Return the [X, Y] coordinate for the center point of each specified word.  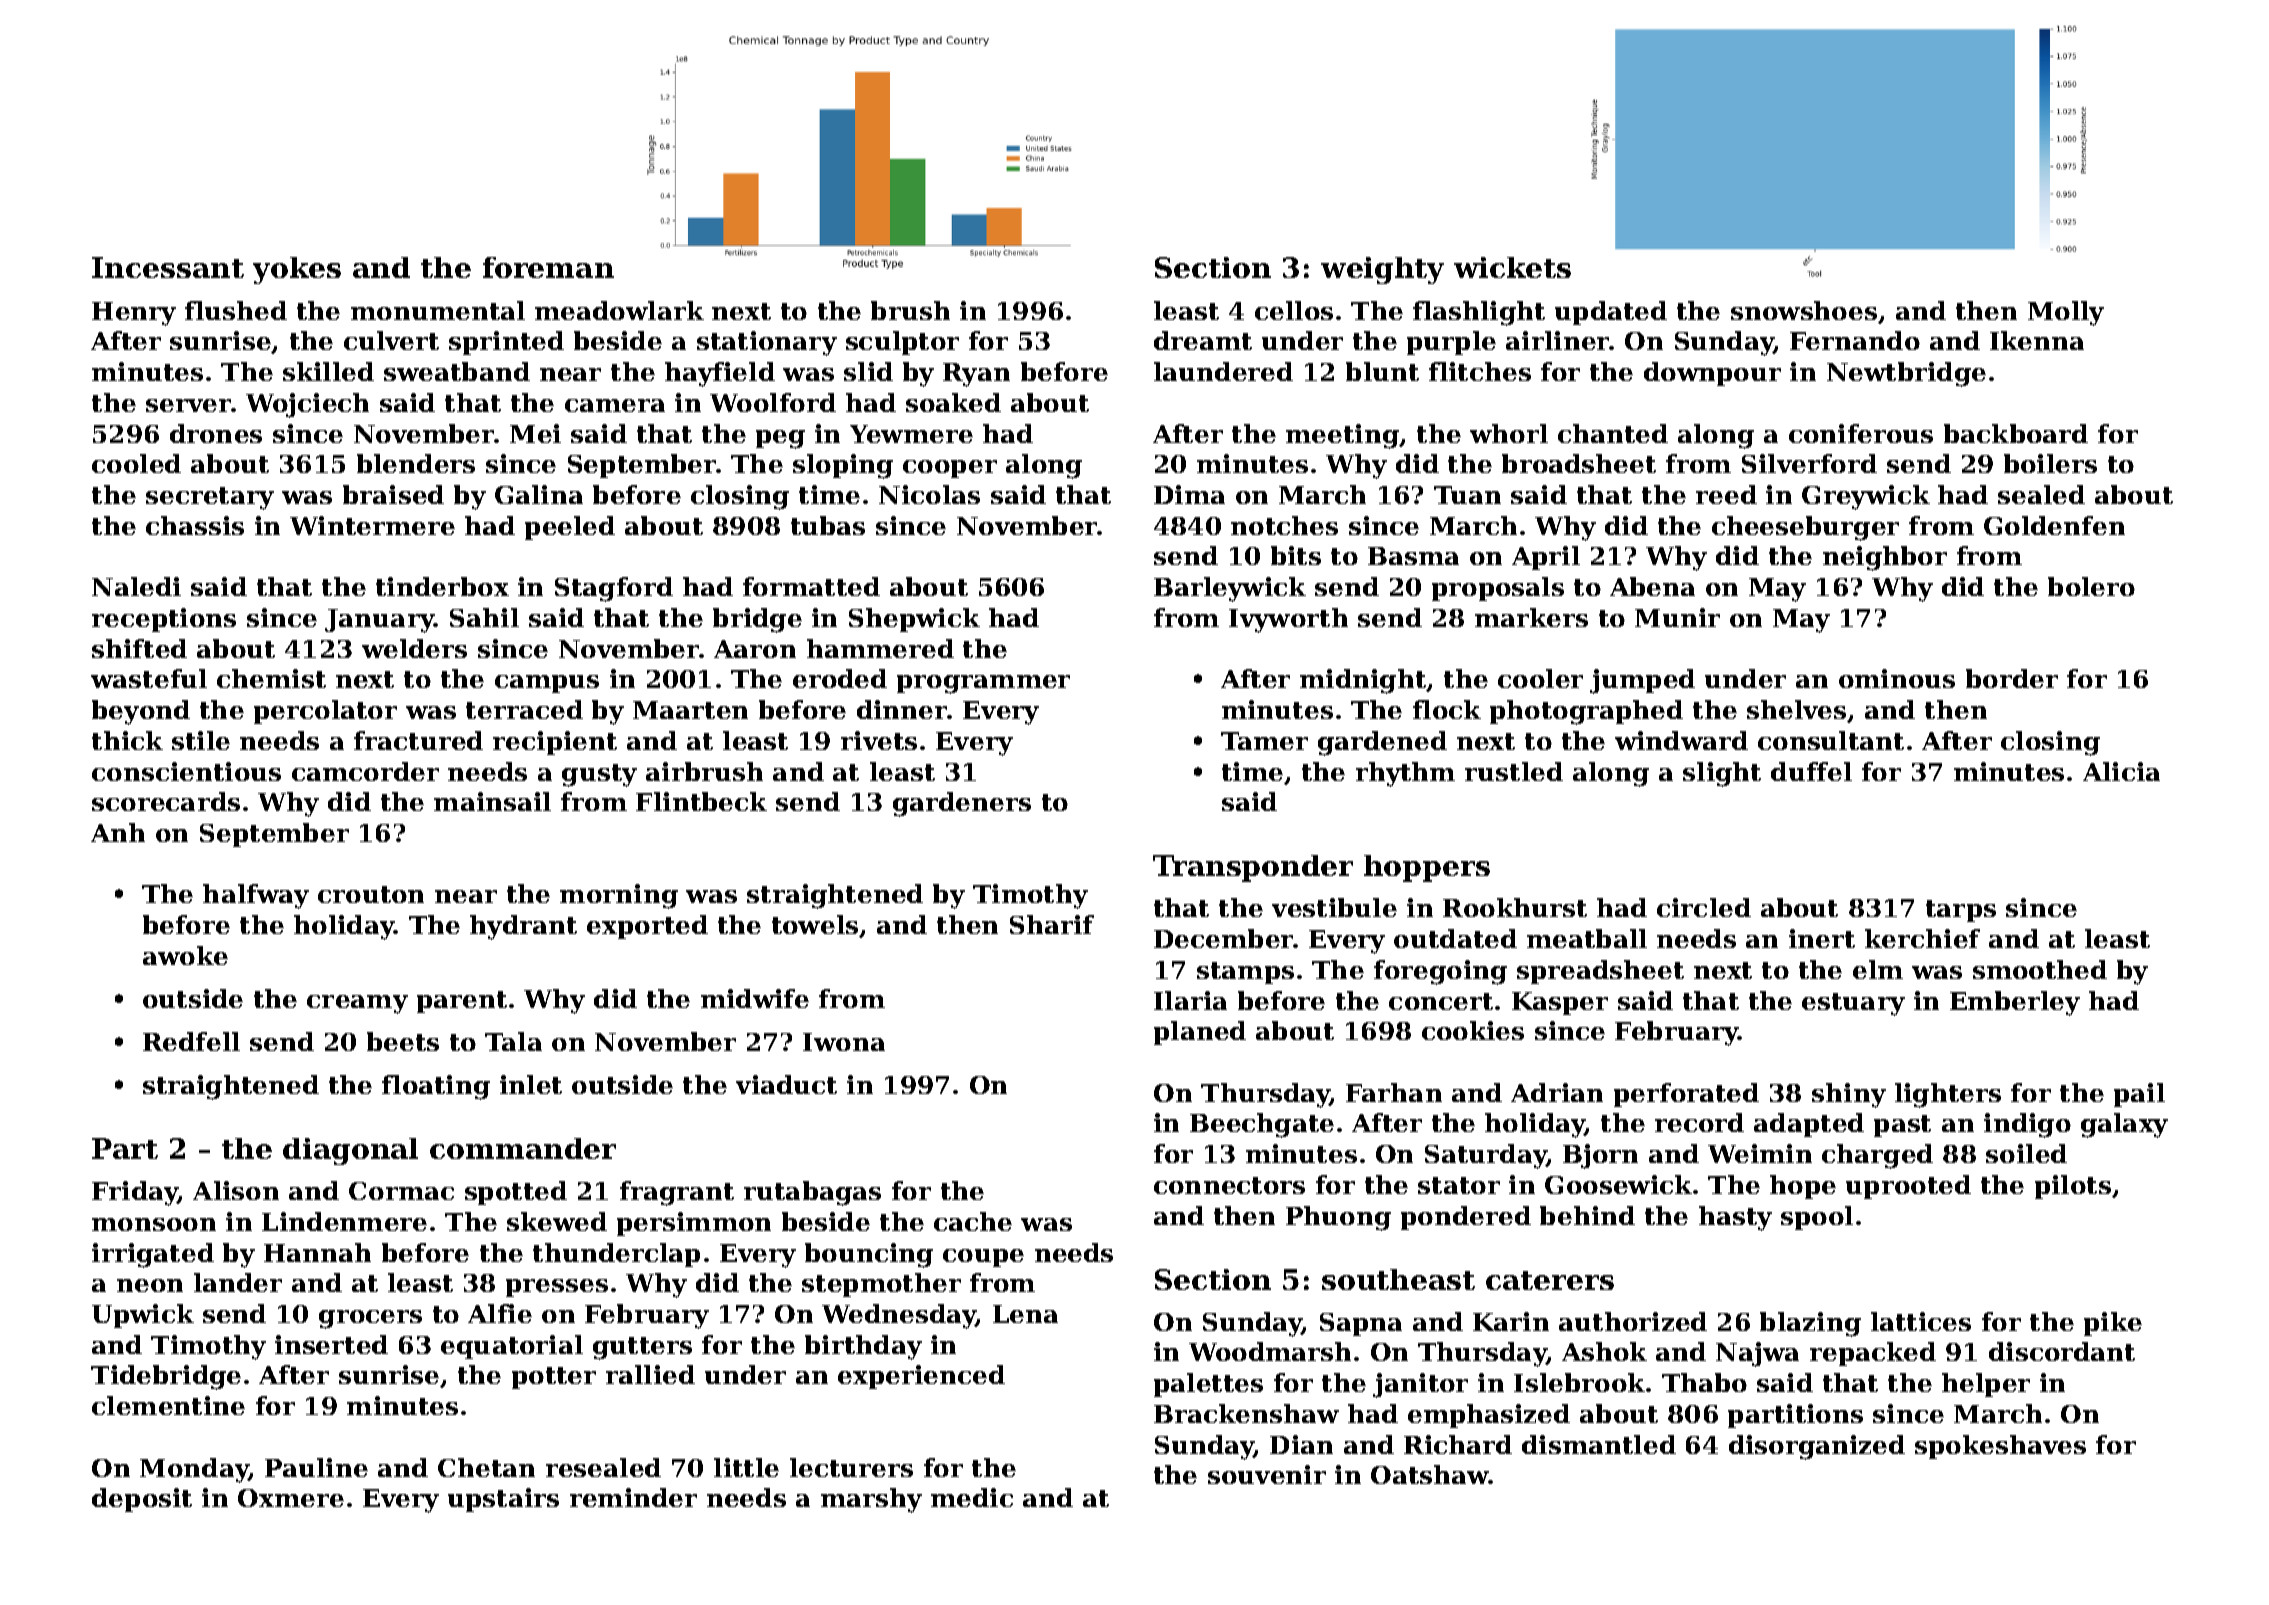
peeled [570, 528]
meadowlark [619, 310]
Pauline [316, 1467]
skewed [557, 1221]
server [188, 405]
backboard [2016, 433]
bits [1296, 555]
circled [1704, 907]
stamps [1245, 973]
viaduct [786, 1084]
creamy [357, 1004]
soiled [2026, 1153]
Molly [2066, 313]
